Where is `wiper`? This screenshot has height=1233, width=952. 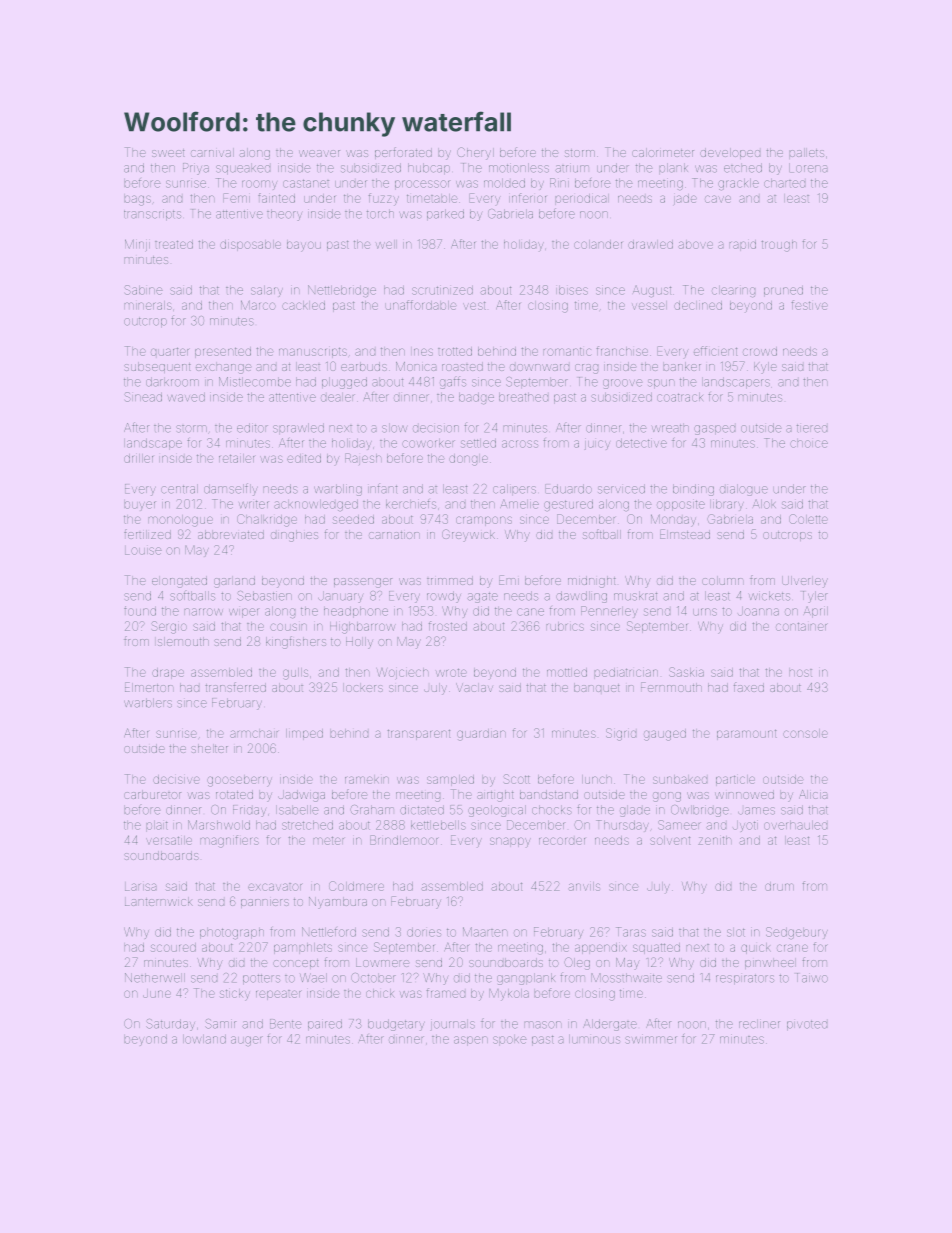 wiper is located at coordinates (243, 613).
